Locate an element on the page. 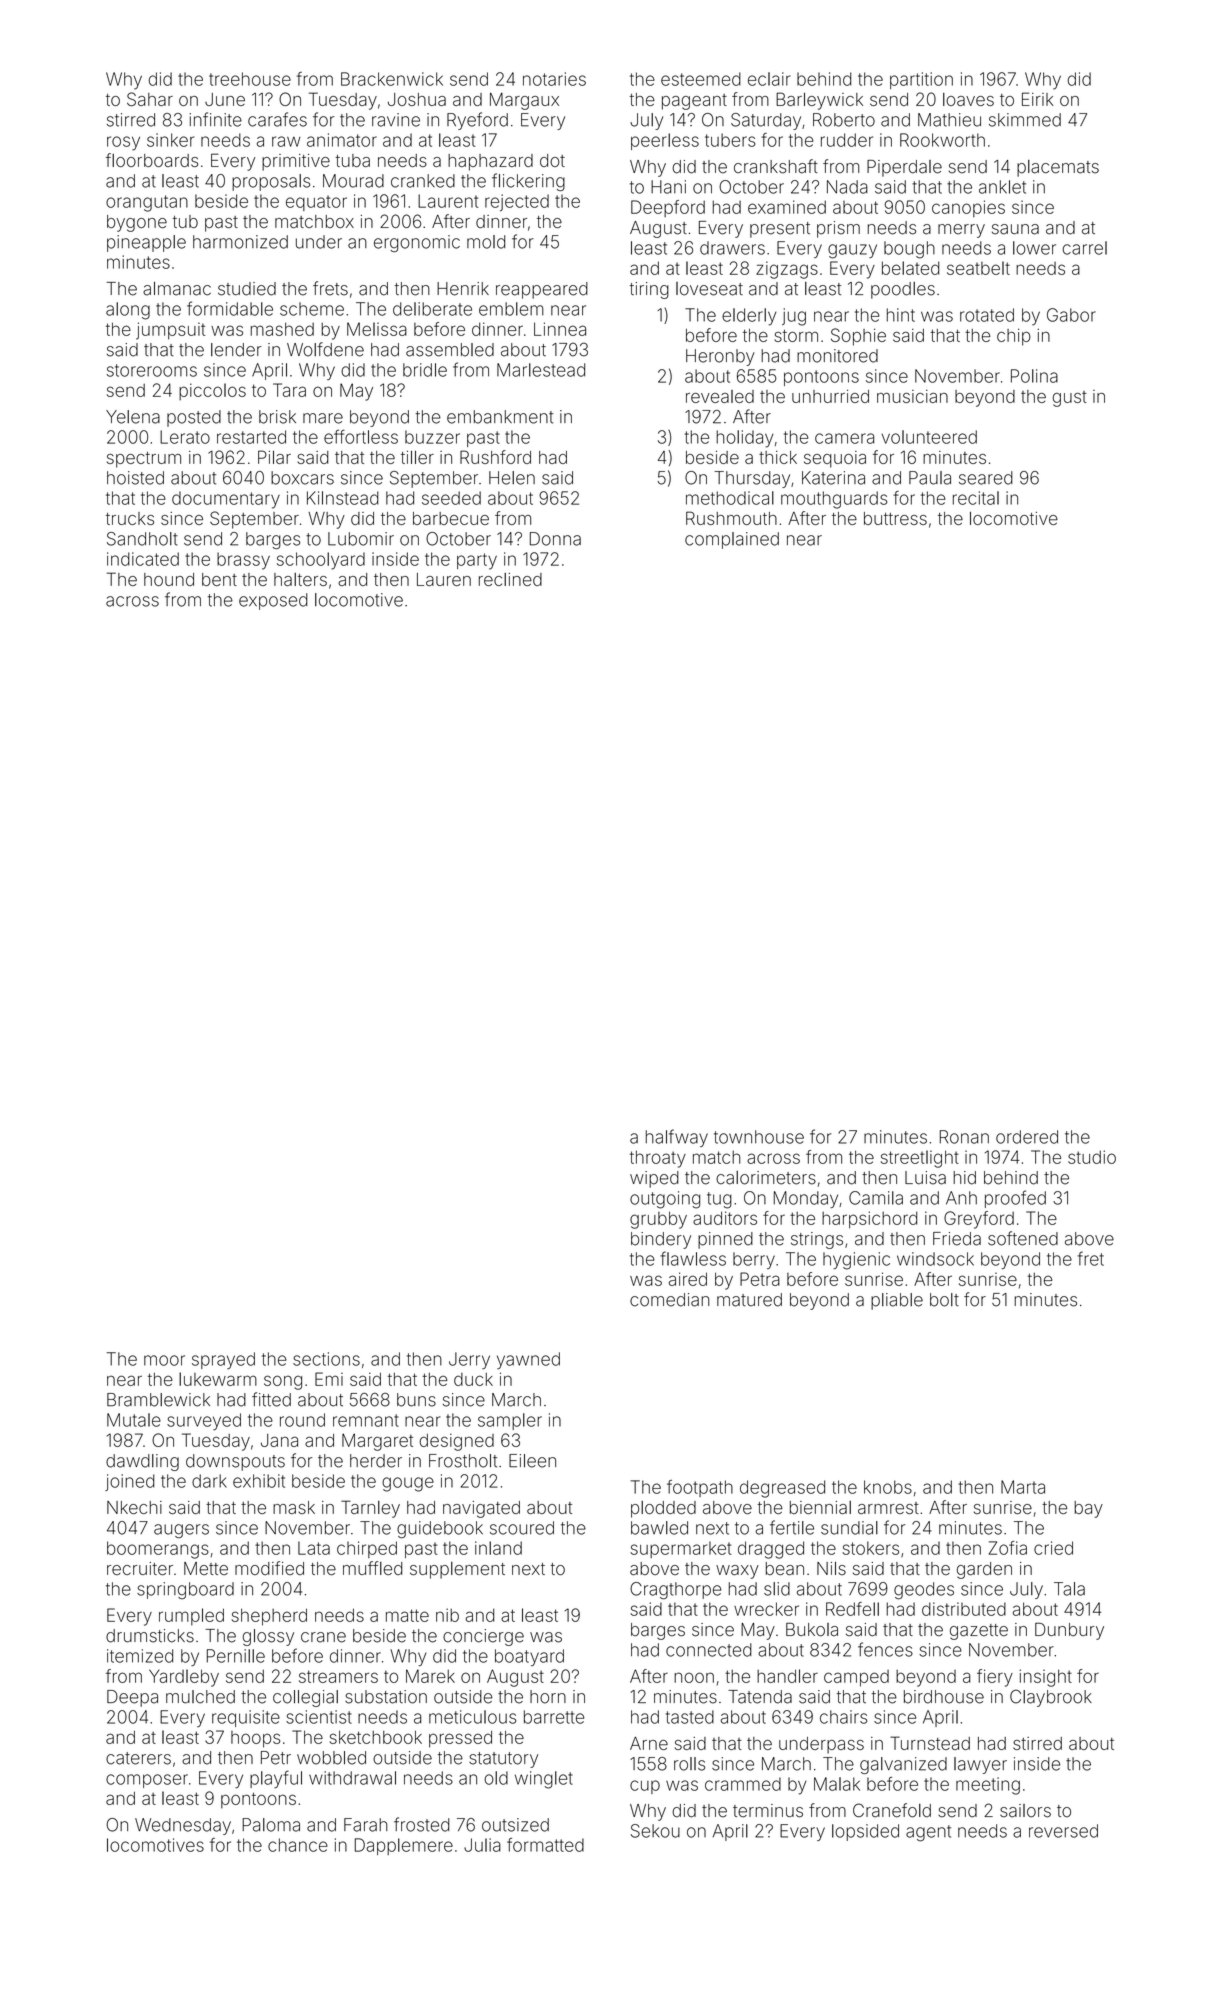  musician is located at coordinates (912, 396).
